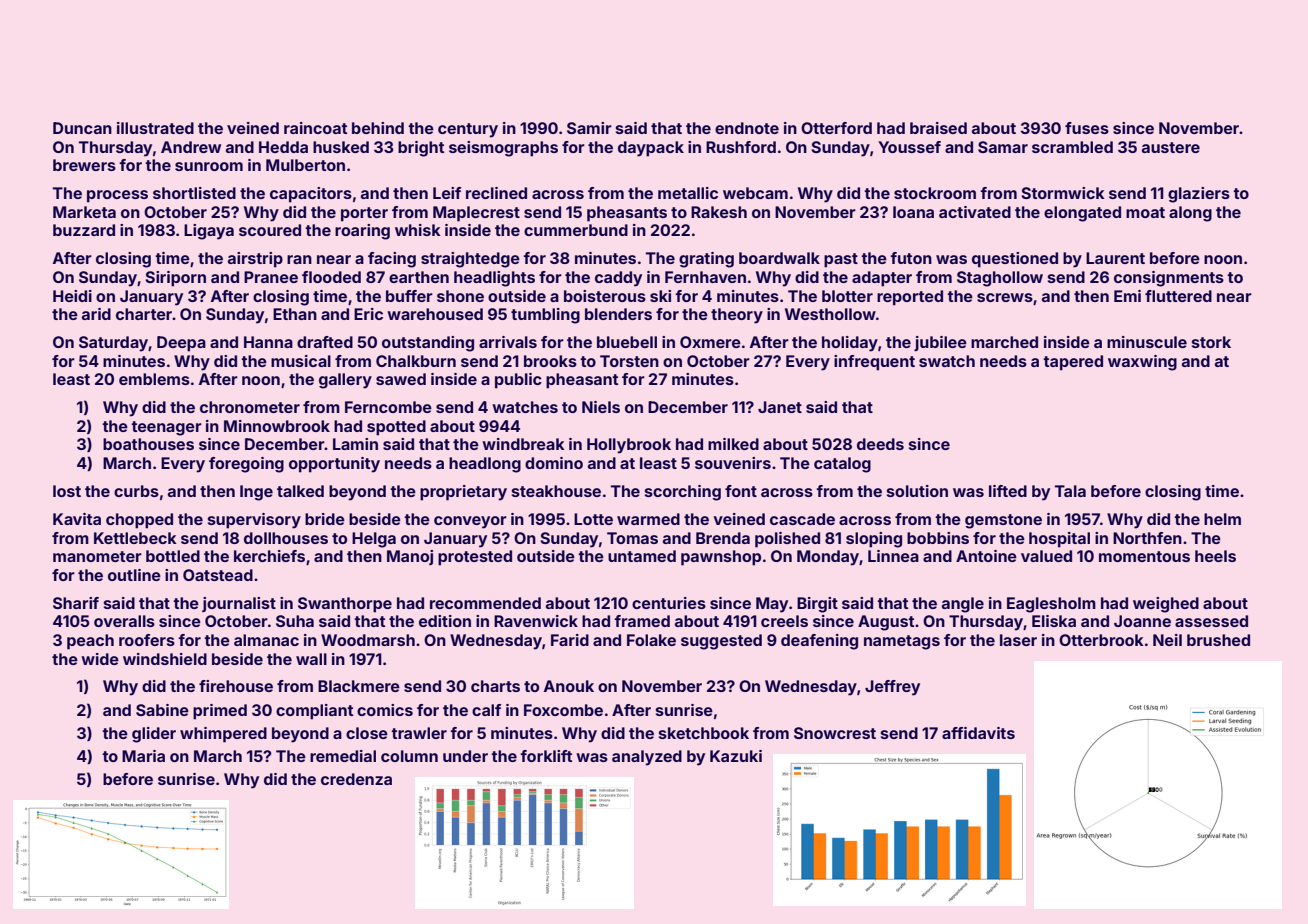 Image resolution: width=1308 pixels, height=924 pixels. Describe the element at coordinates (315, 128) in the screenshot. I see `raincoat` at that location.
